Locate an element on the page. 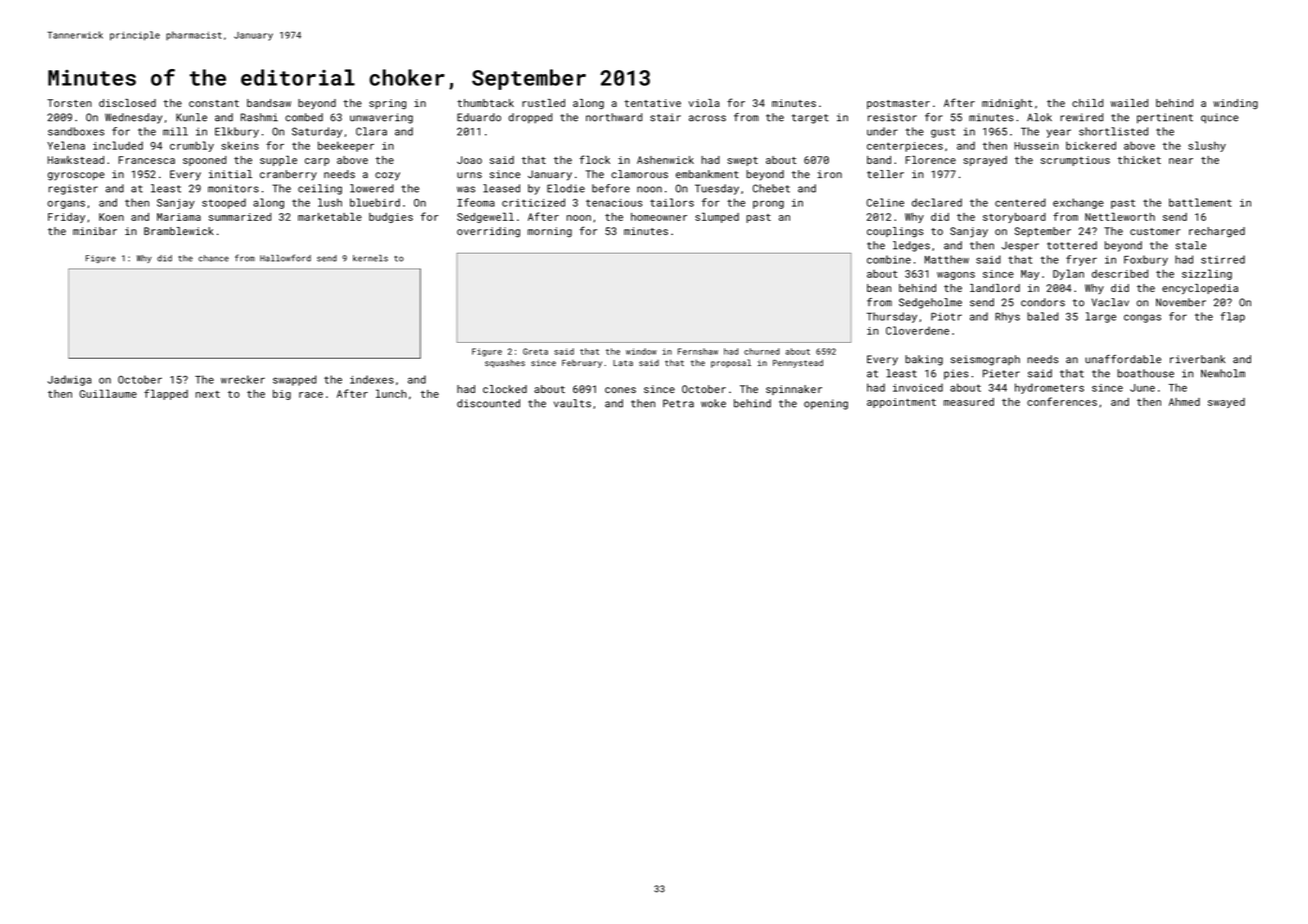 Image resolution: width=1308 pixels, height=924 pixels. congas is located at coordinates (1142, 318).
